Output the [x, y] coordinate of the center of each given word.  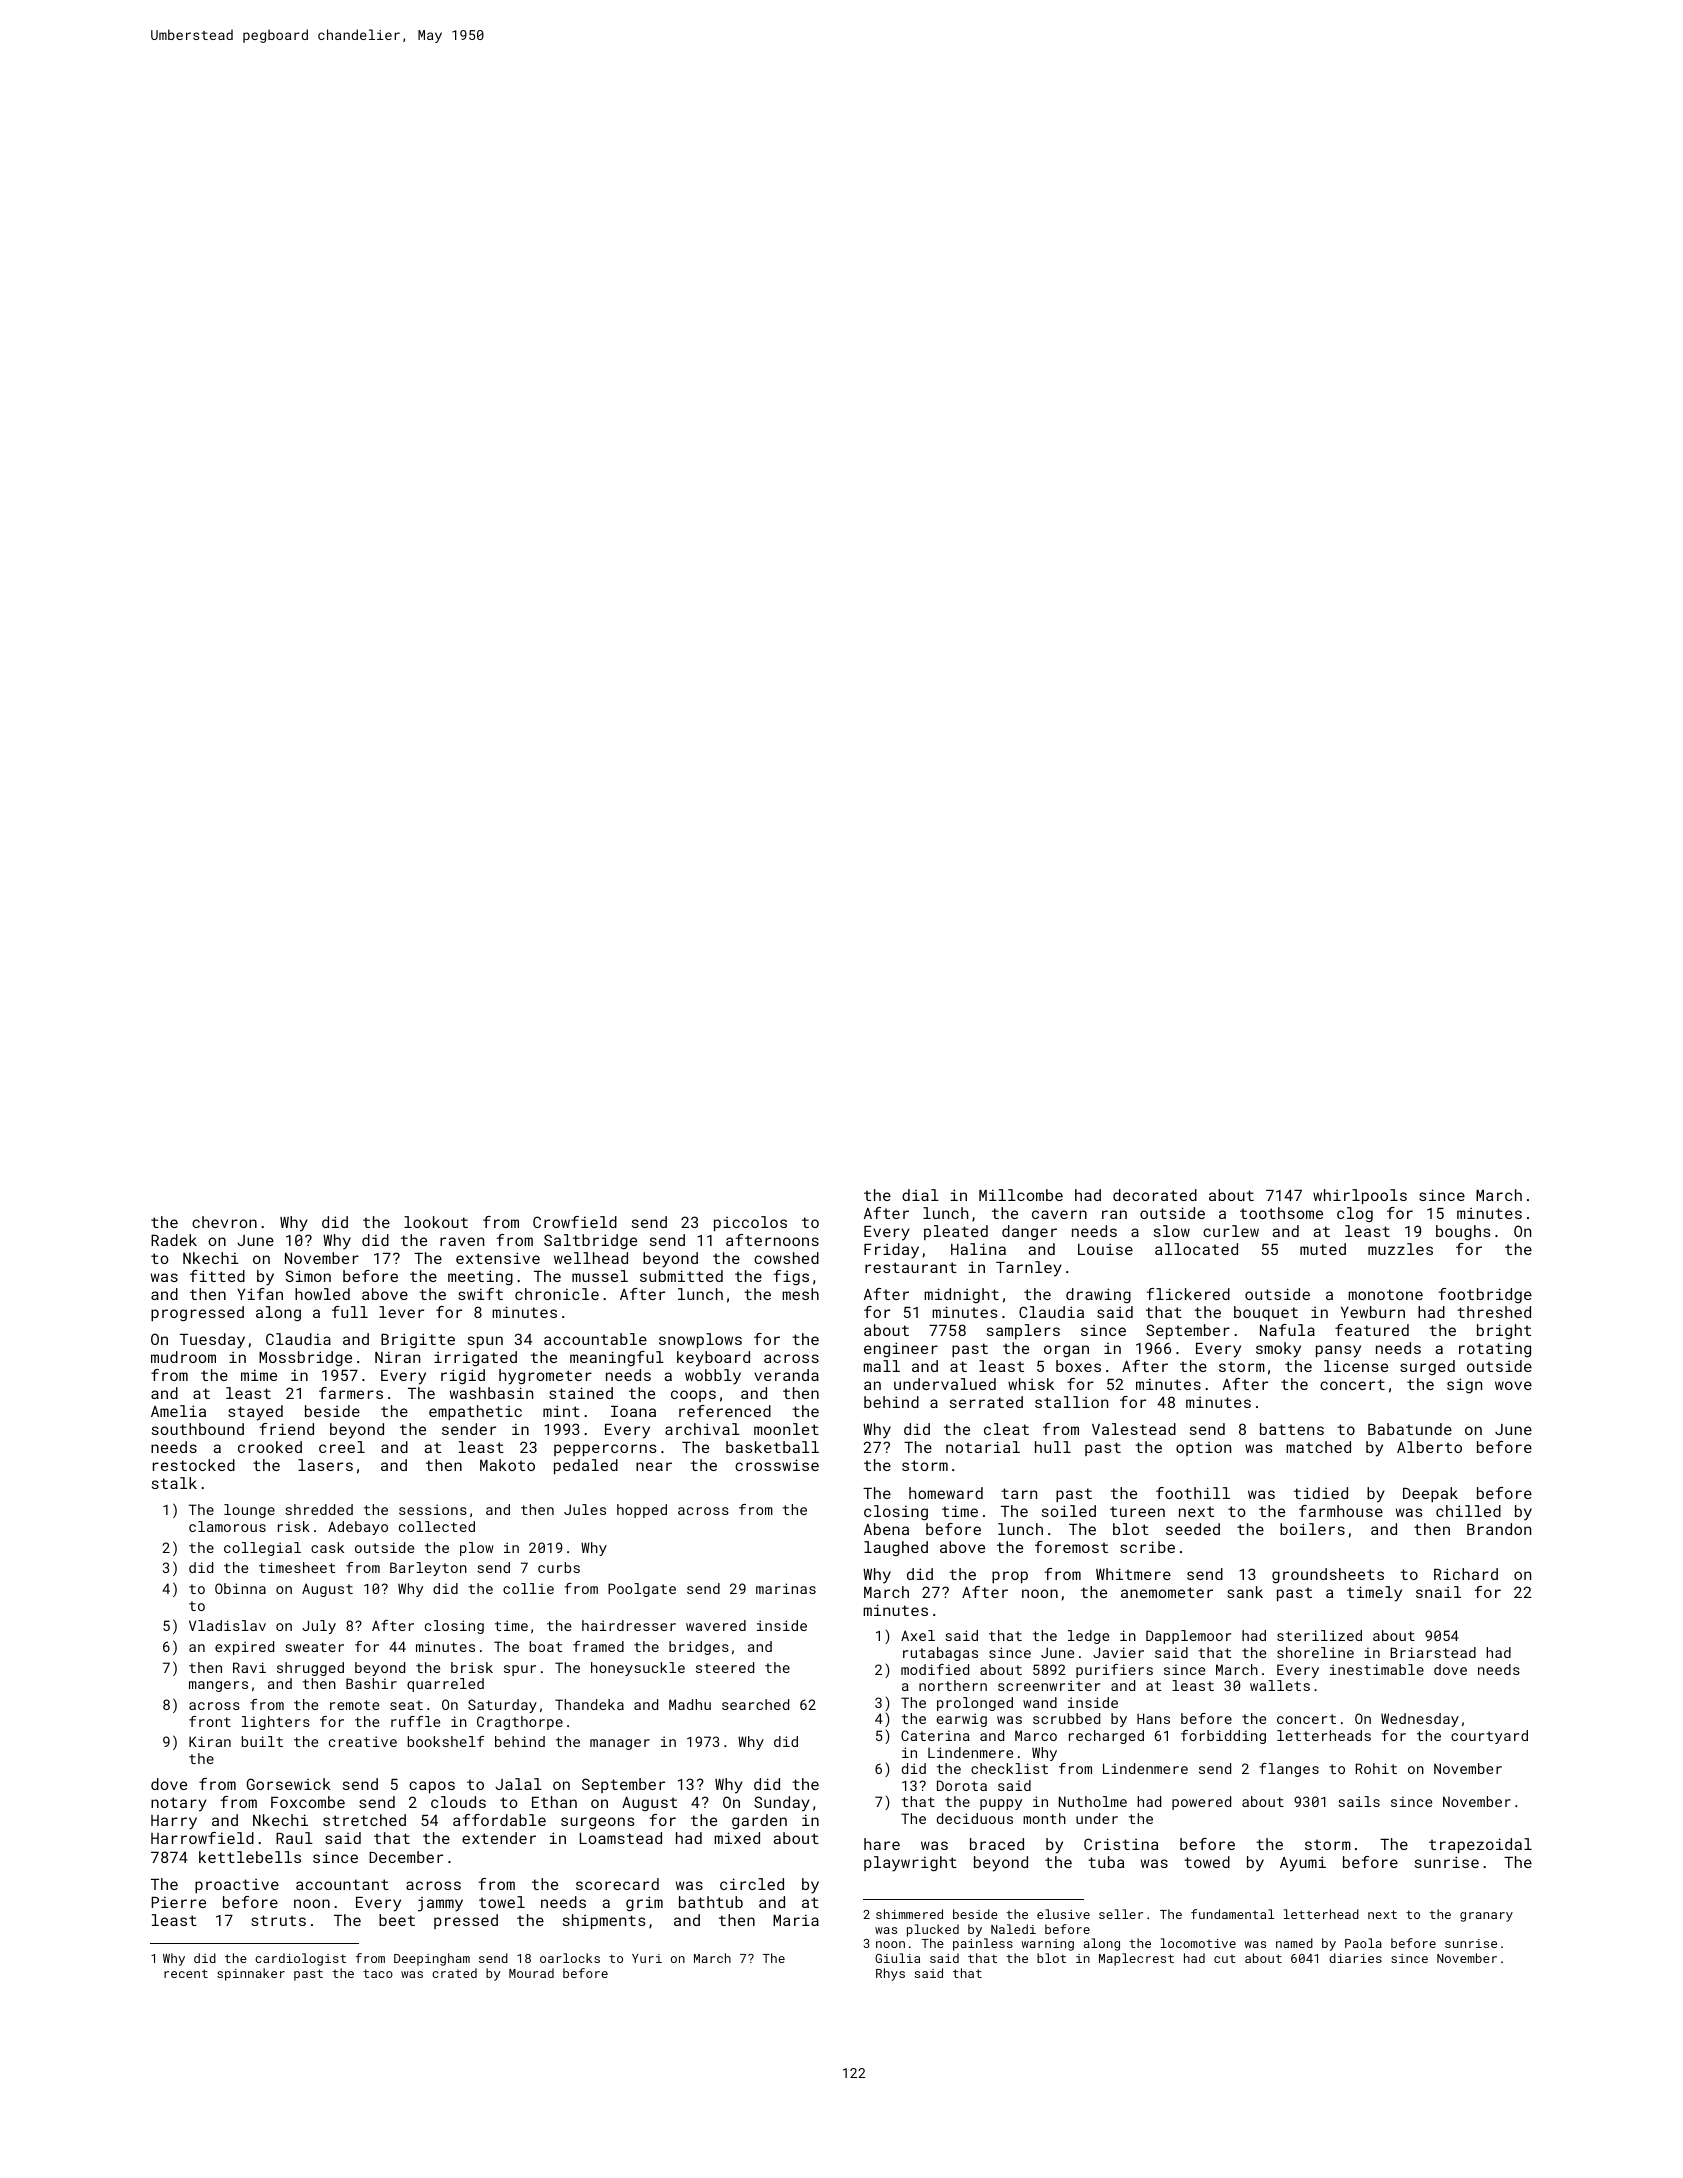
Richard [1466, 1574]
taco [378, 1973]
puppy [1001, 1804]
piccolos [750, 1223]
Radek [174, 1240]
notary [179, 1804]
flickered [1188, 1294]
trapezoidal [1480, 1845]
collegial [262, 1549]
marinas [786, 1588]
